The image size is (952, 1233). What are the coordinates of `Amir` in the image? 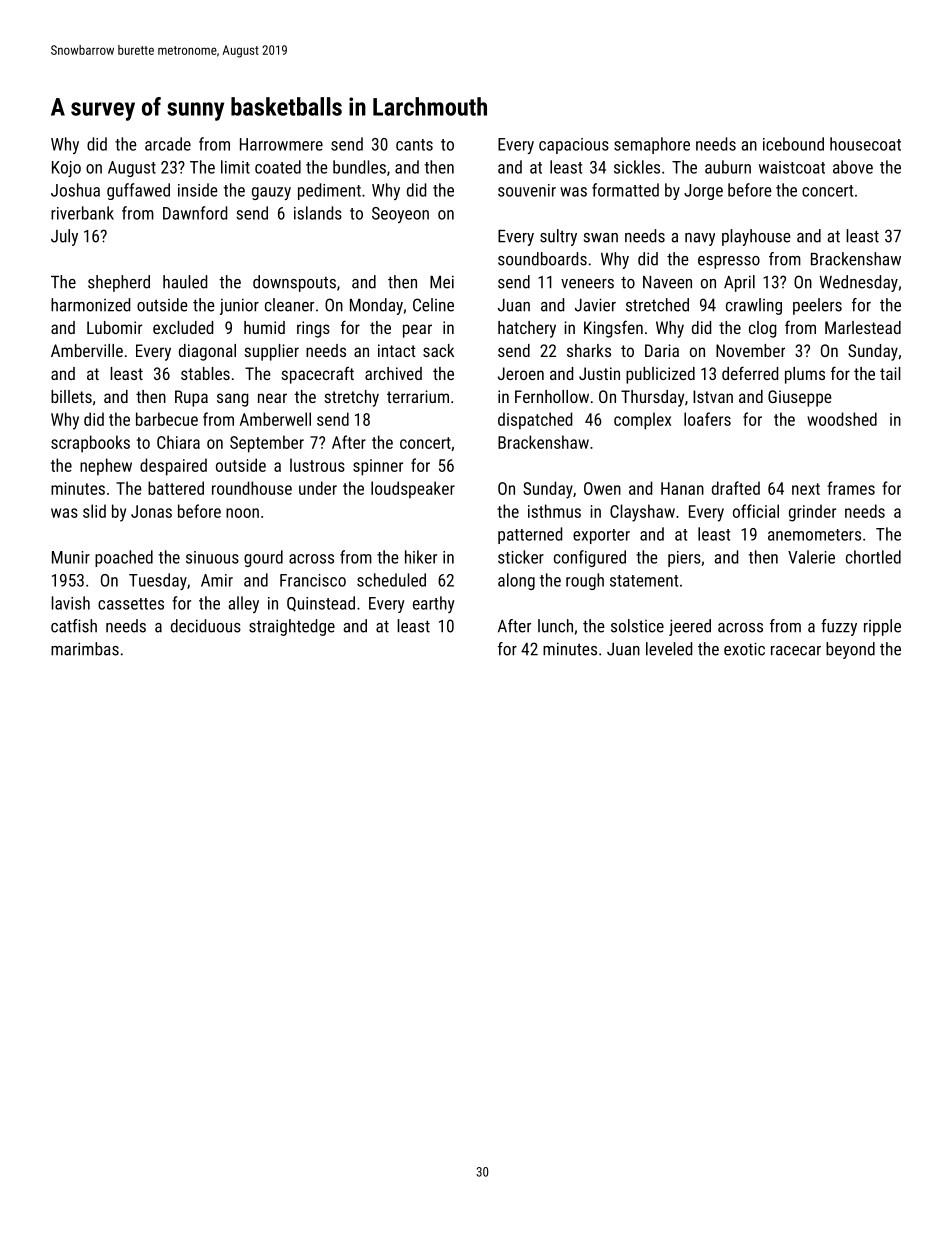 It's located at (217, 580).
